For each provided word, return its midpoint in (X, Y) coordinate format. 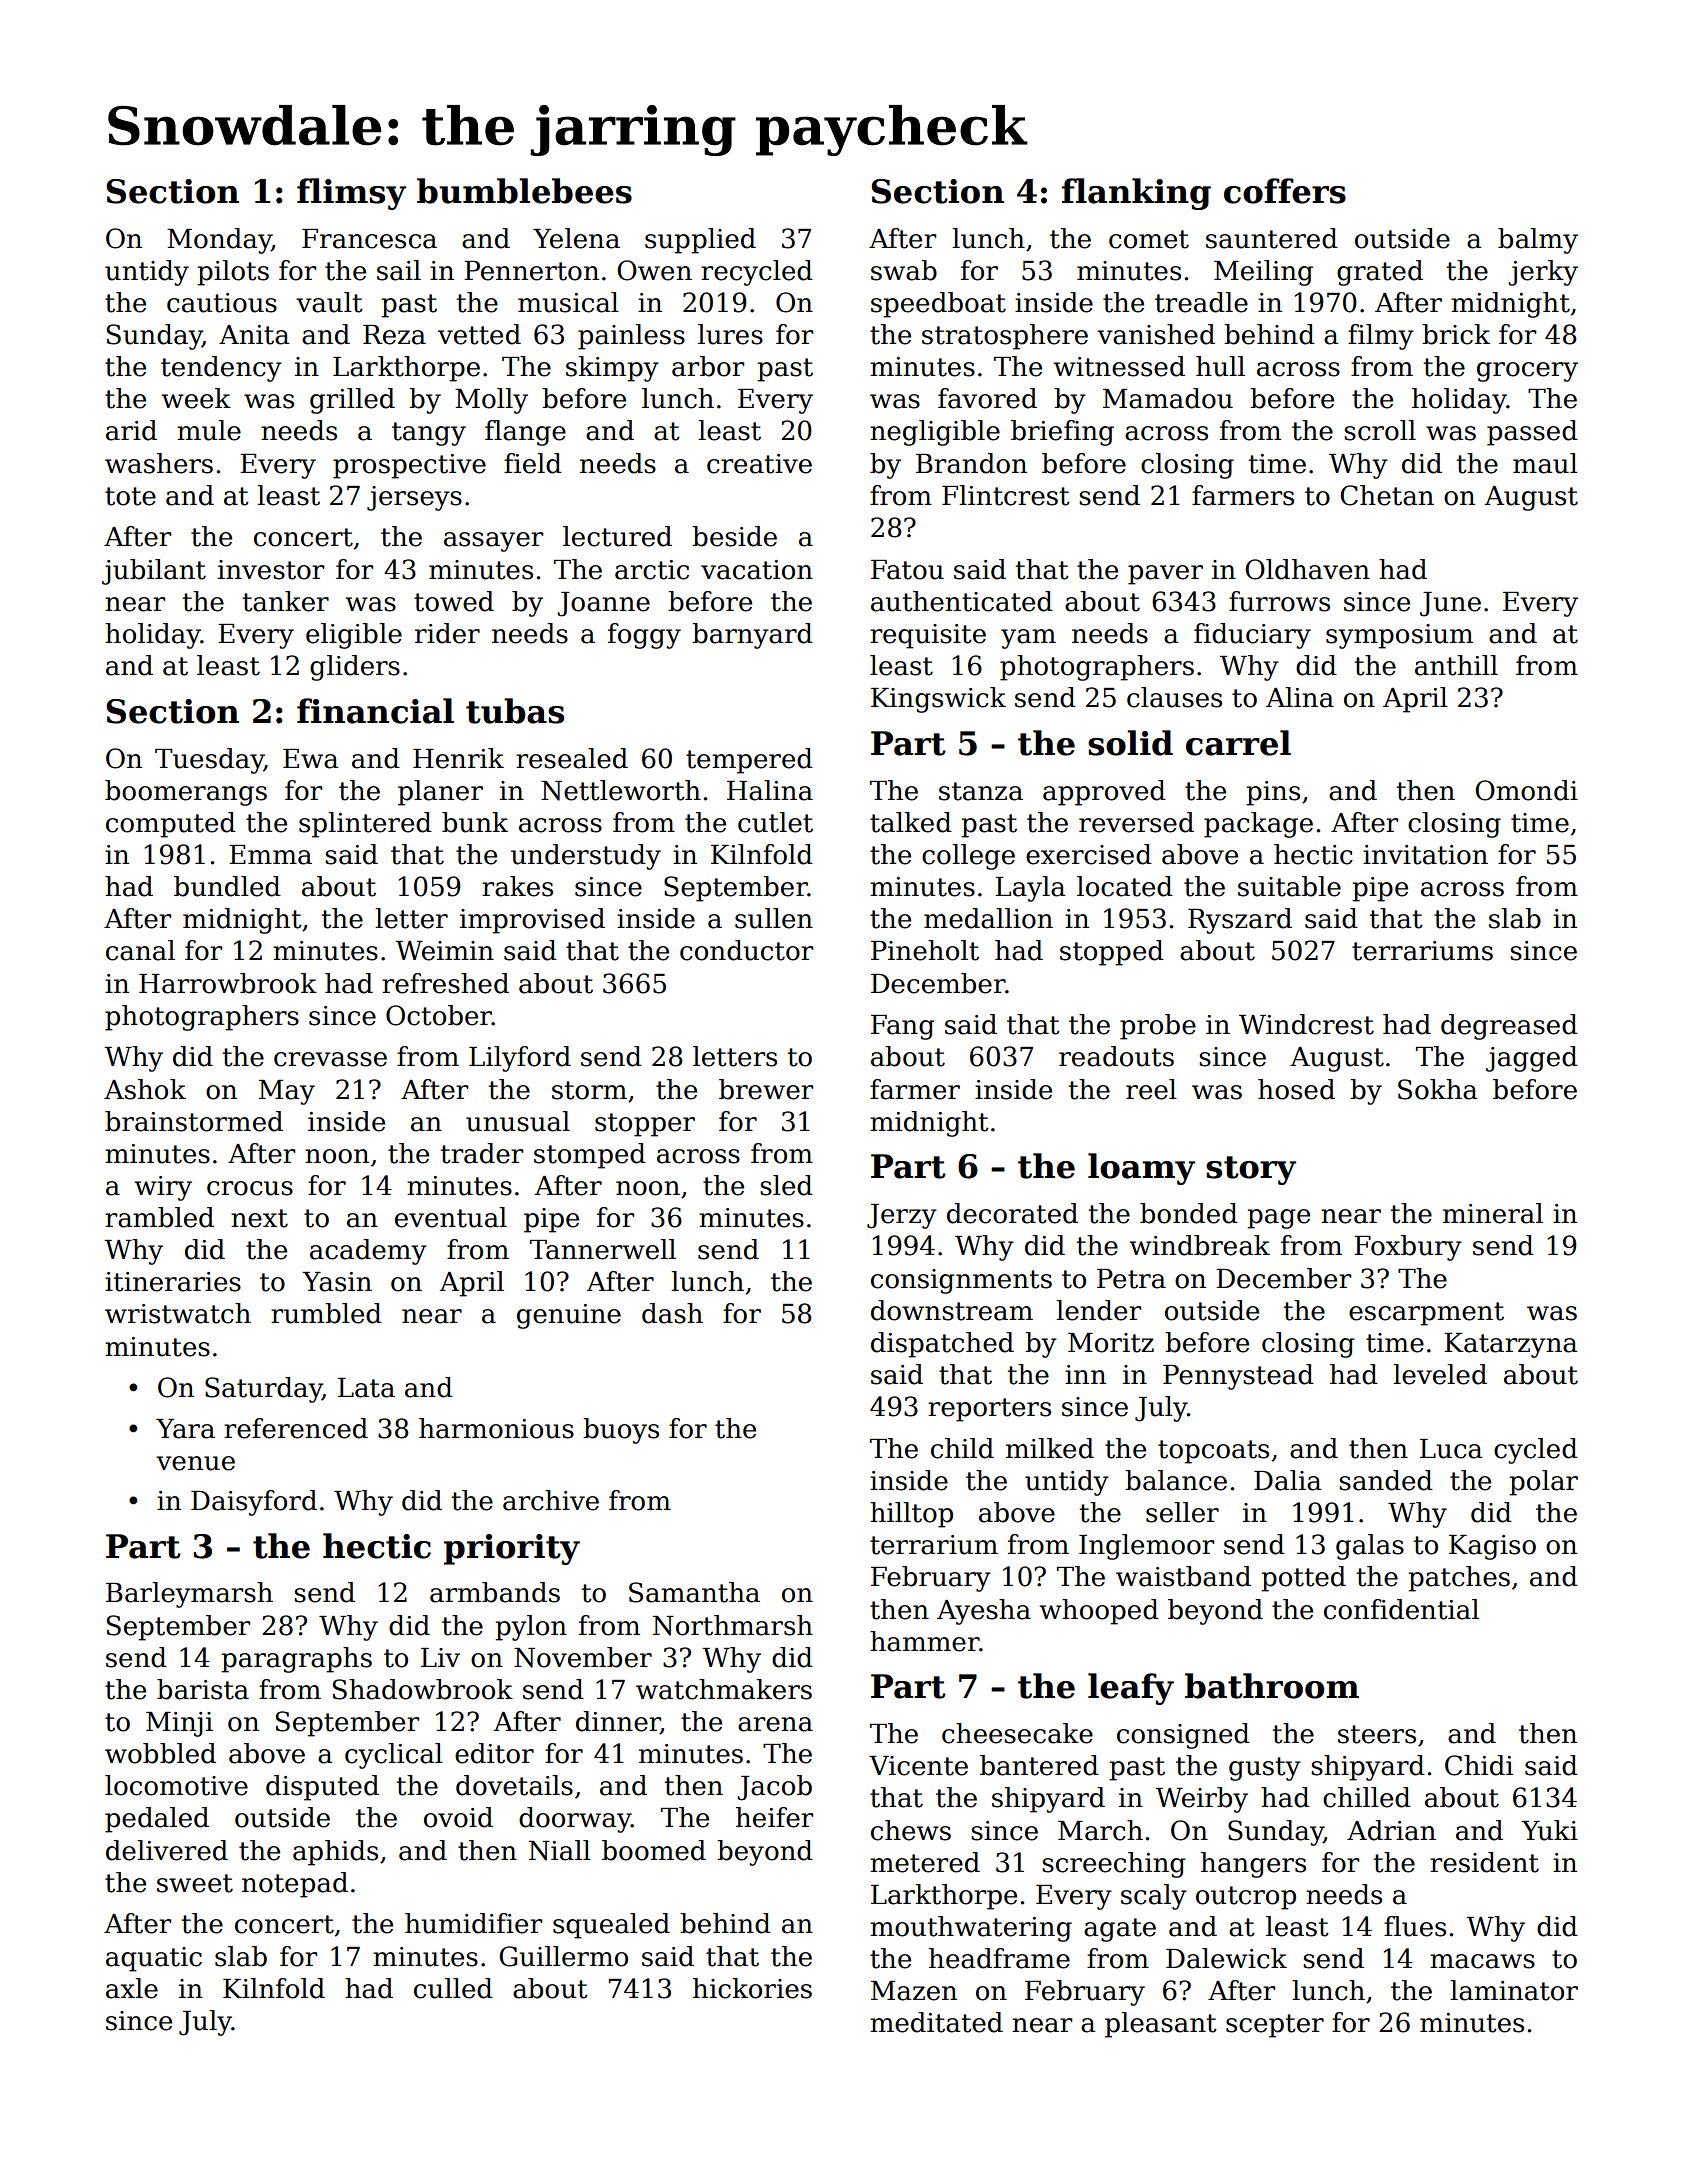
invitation (1425, 855)
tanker (286, 601)
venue (195, 1463)
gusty (1265, 1769)
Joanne (603, 604)
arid (131, 430)
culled (453, 1988)
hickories (752, 1988)
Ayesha (984, 1612)
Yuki (1549, 1830)
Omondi (1526, 790)
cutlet (775, 822)
